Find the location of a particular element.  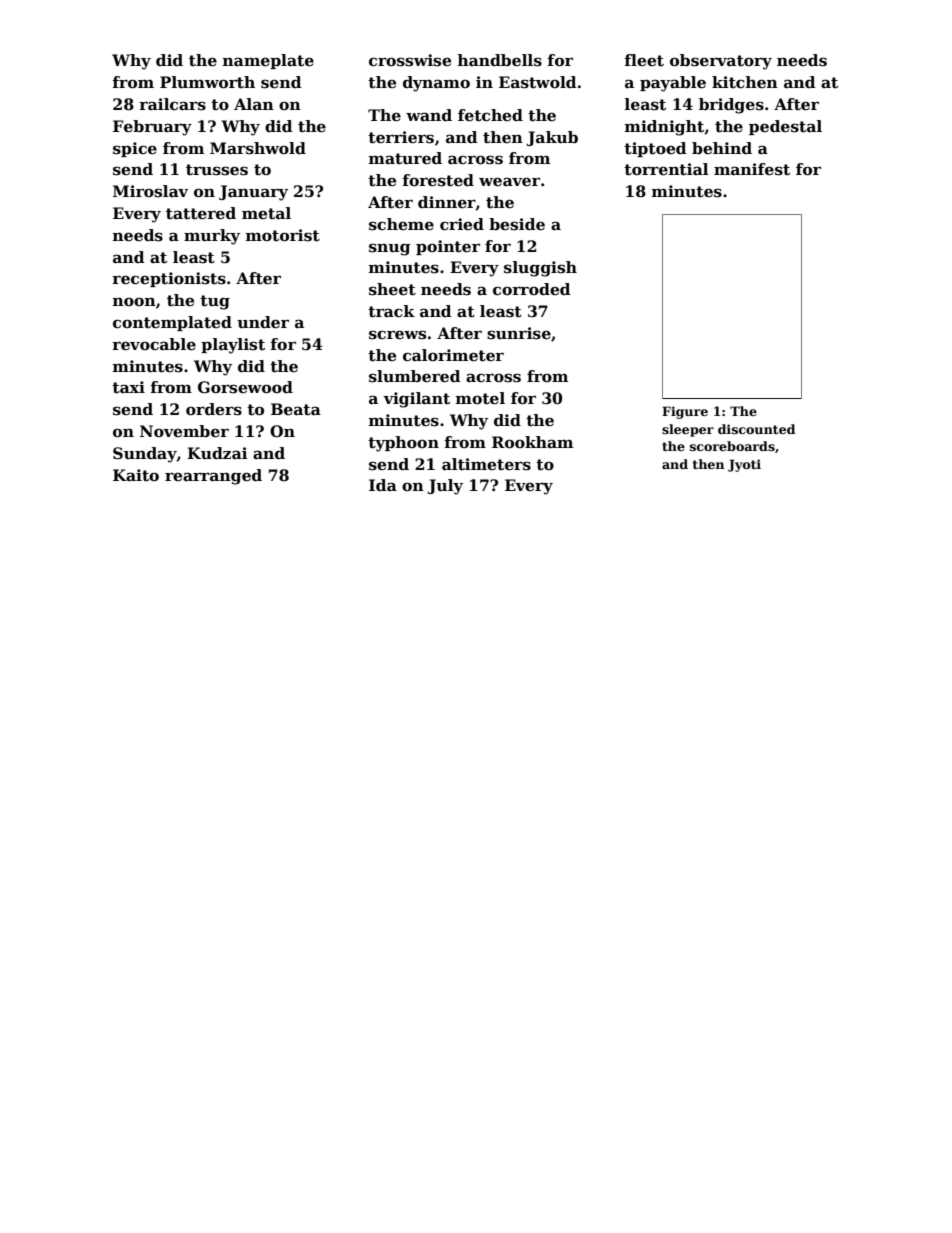

bridges is located at coordinates (731, 106).
